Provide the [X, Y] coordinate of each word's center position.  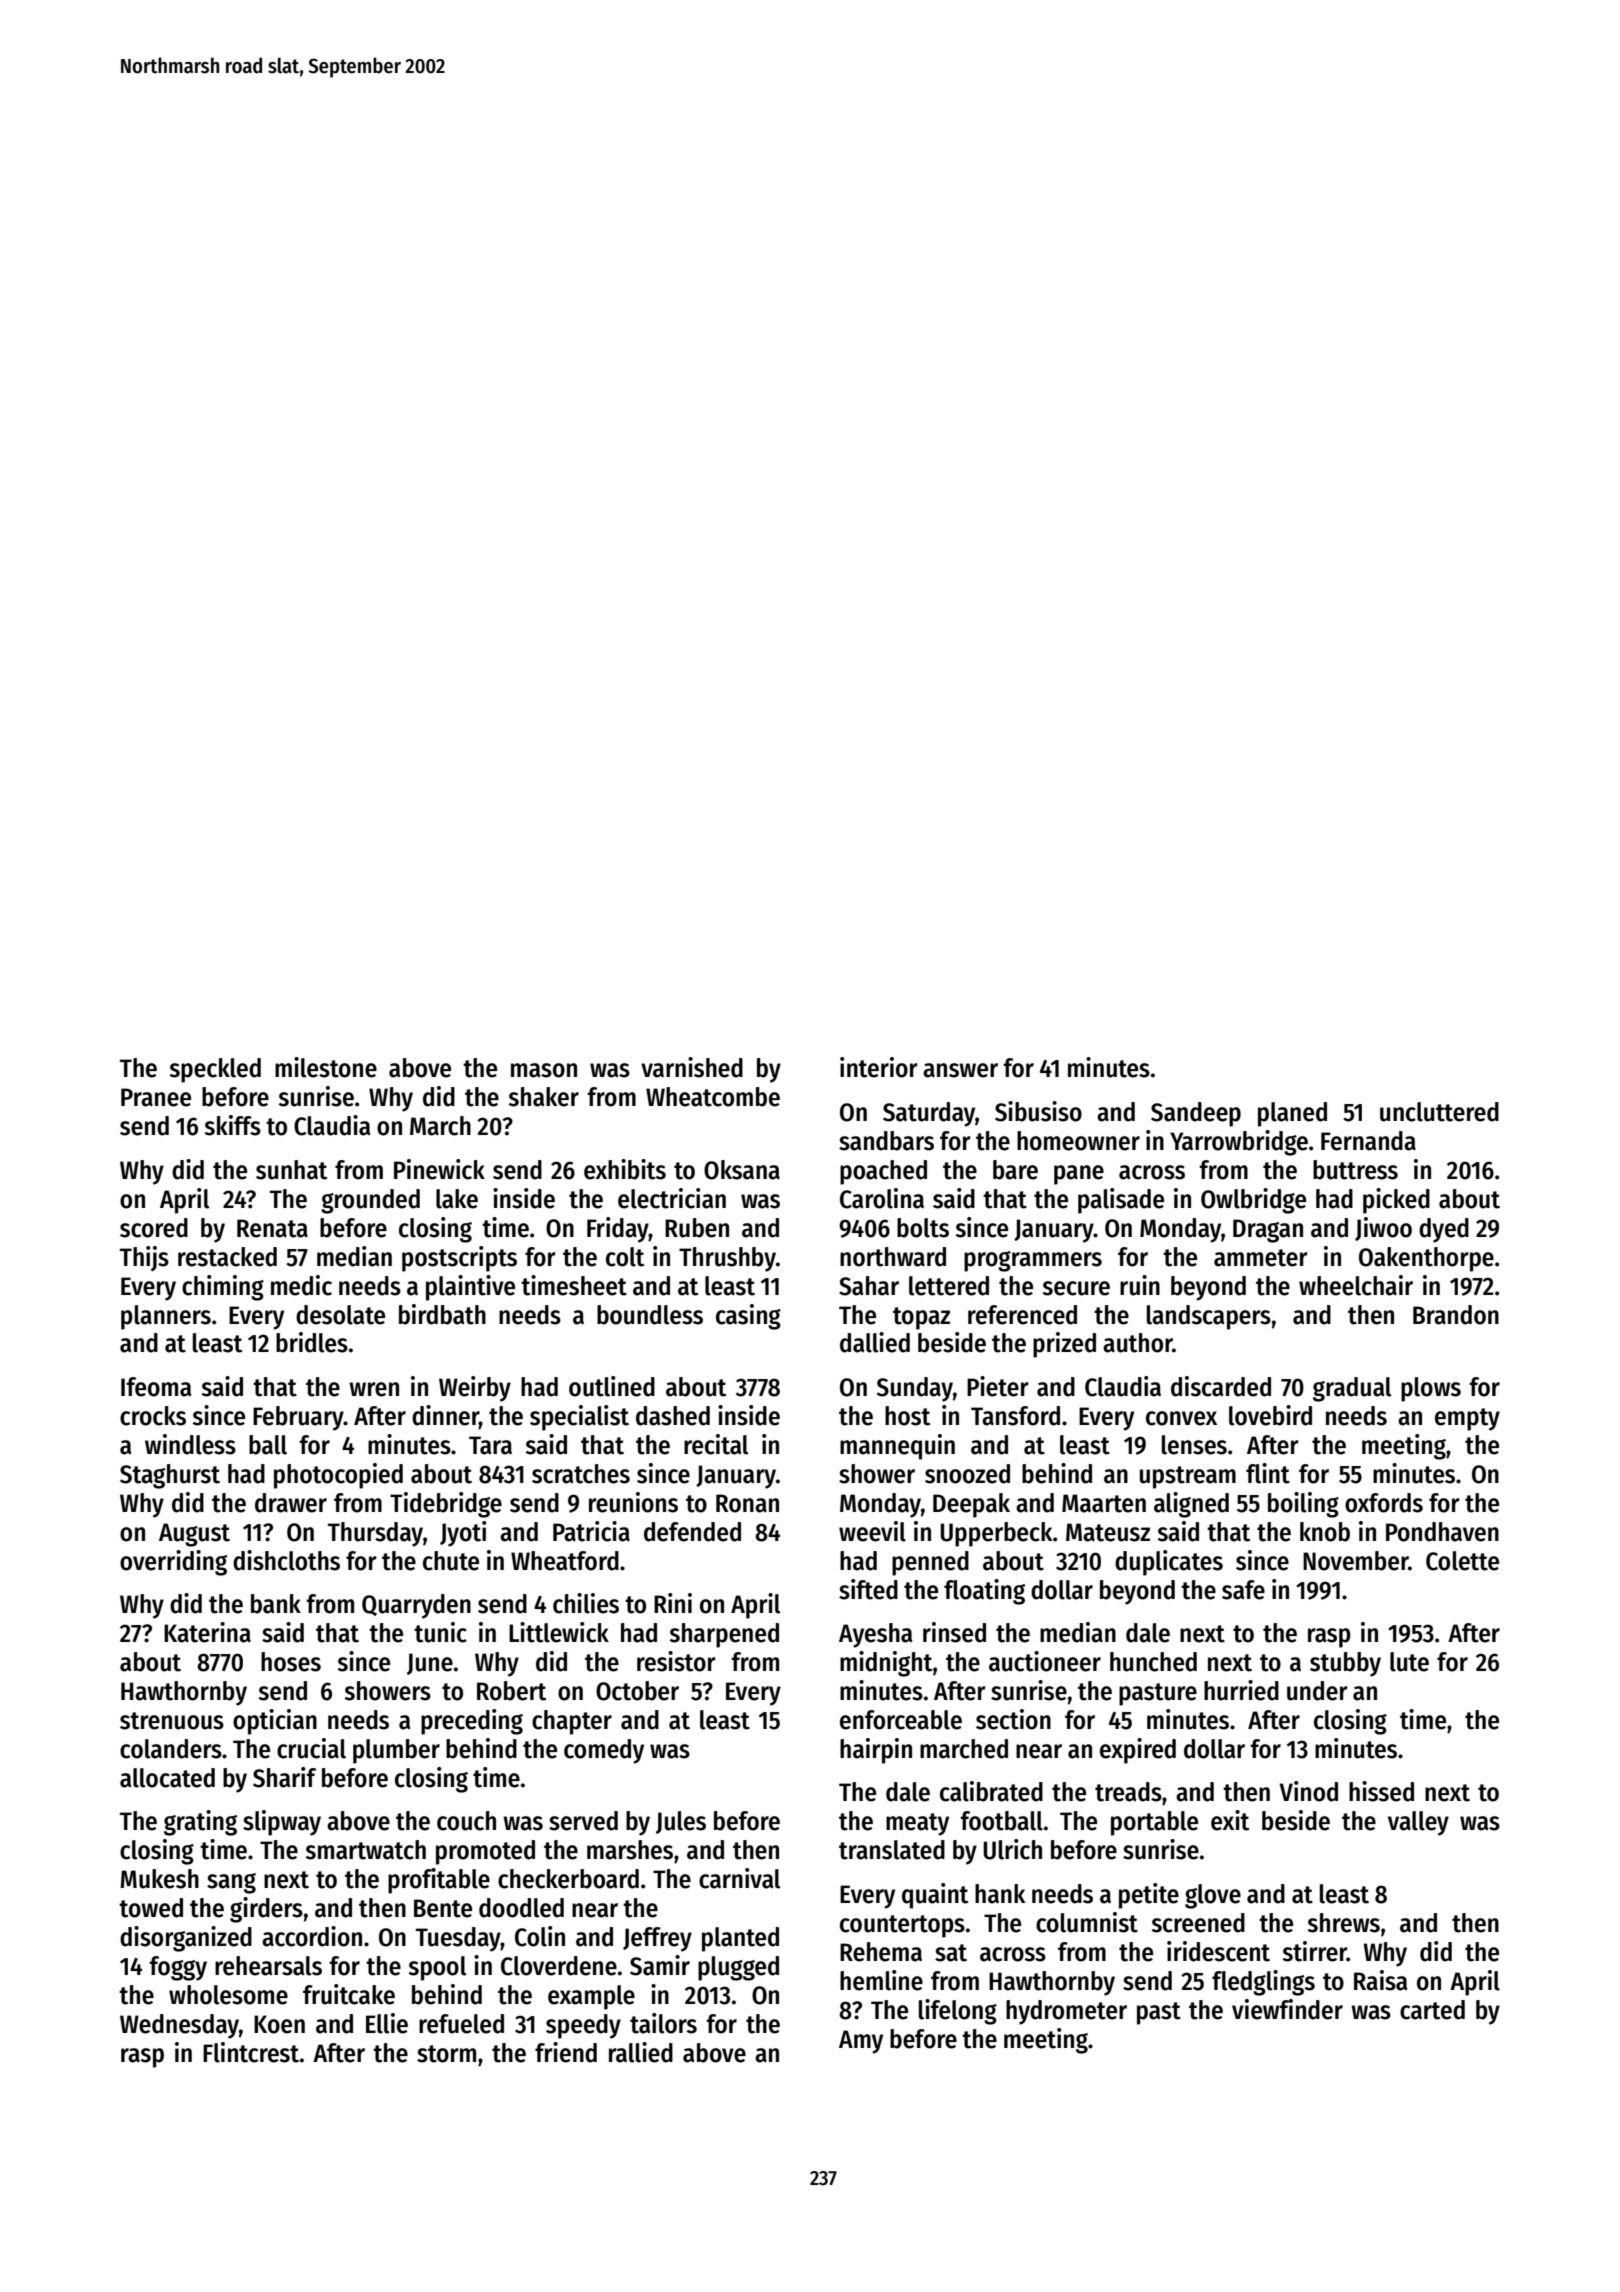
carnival [739, 1878]
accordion [312, 1936]
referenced [1022, 1315]
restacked [227, 1257]
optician [275, 1722]
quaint [935, 1896]
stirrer [1315, 1951]
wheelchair [1356, 1285]
